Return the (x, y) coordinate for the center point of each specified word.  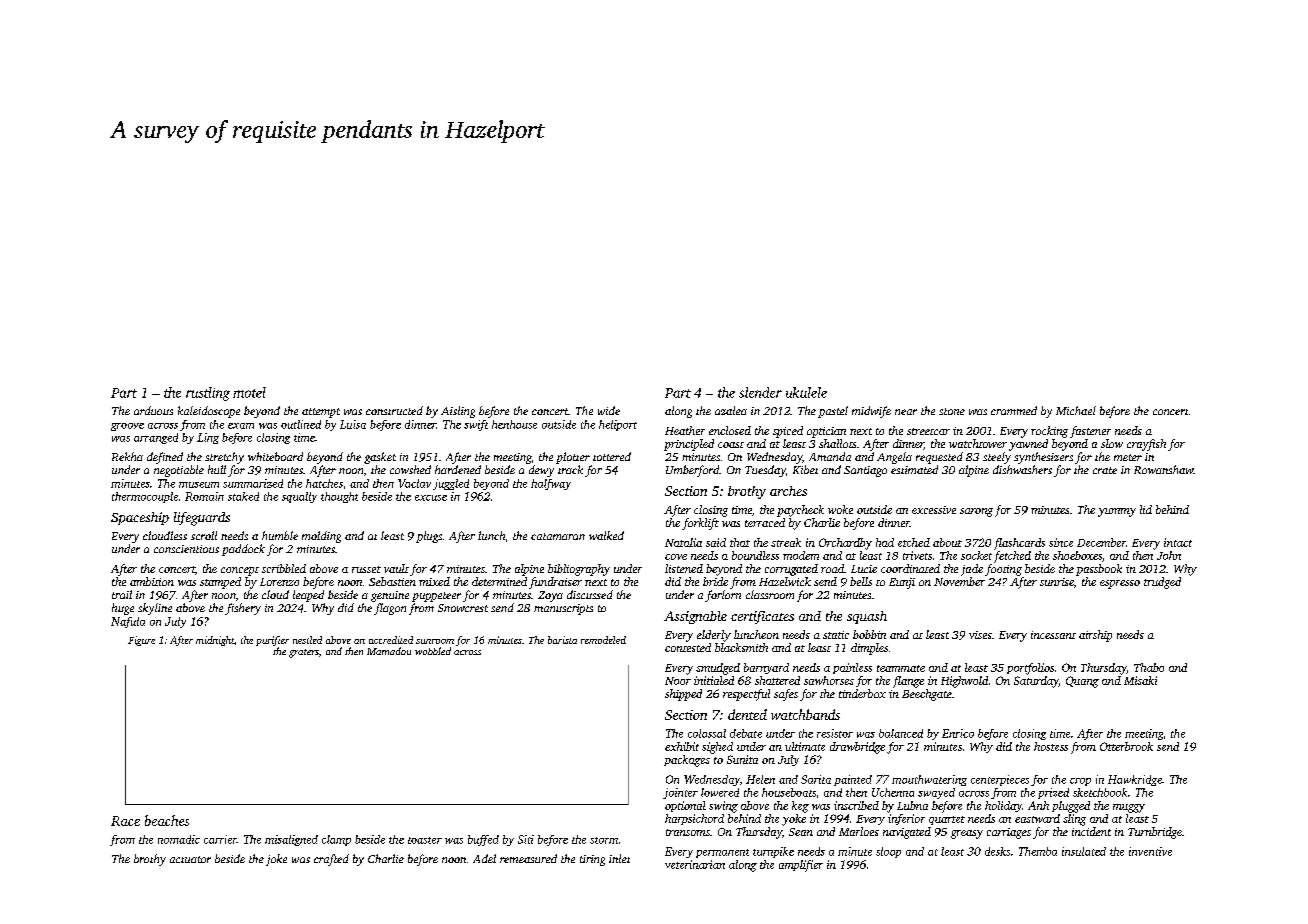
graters (304, 653)
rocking (1049, 432)
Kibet (805, 469)
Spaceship (140, 518)
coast (731, 445)
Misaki (1140, 680)
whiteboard (275, 456)
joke (276, 860)
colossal (707, 733)
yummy (1117, 512)
